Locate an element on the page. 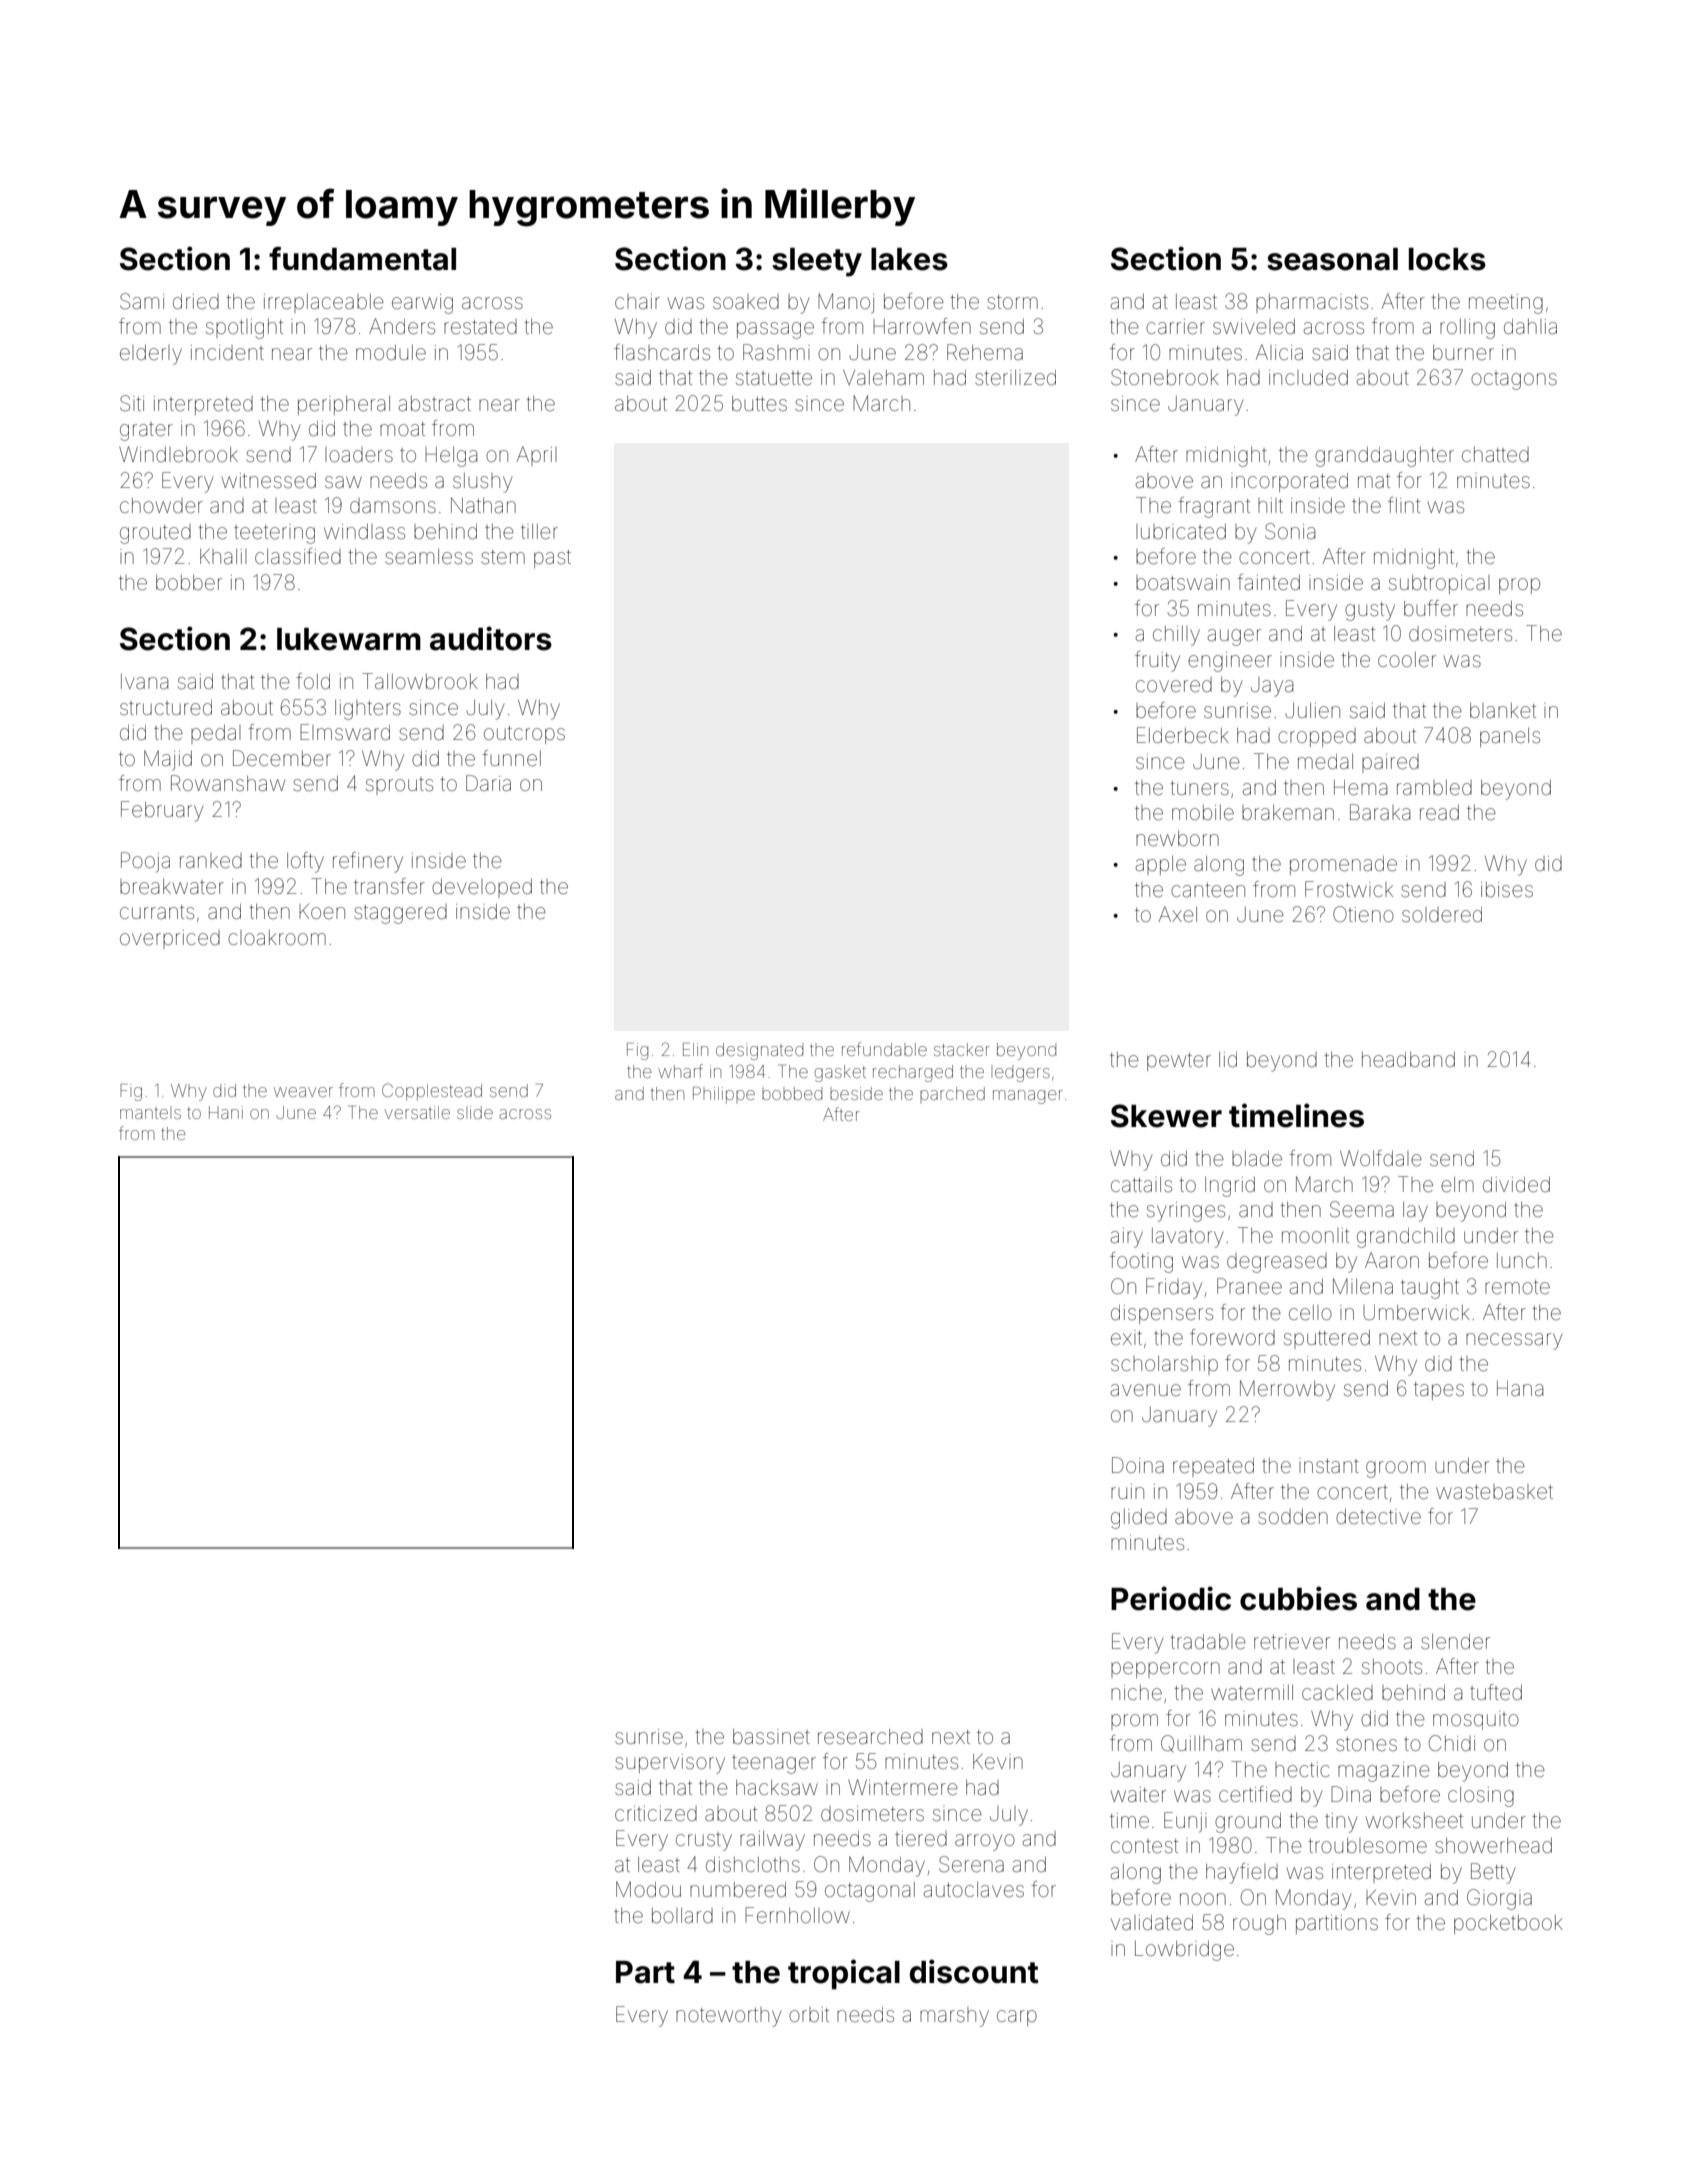  developed is located at coordinates (482, 888).
